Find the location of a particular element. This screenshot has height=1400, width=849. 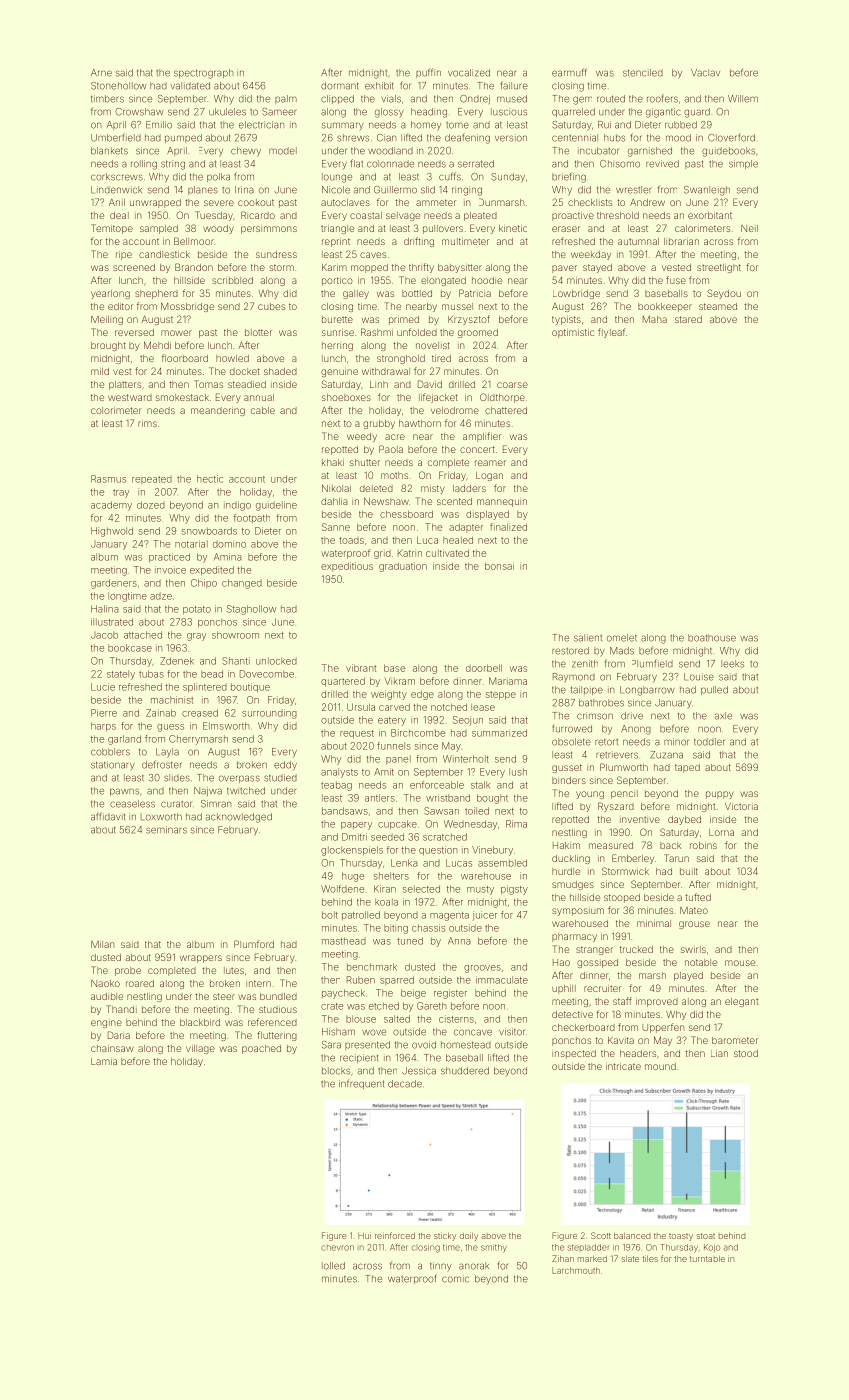

westward is located at coordinates (130, 397).
